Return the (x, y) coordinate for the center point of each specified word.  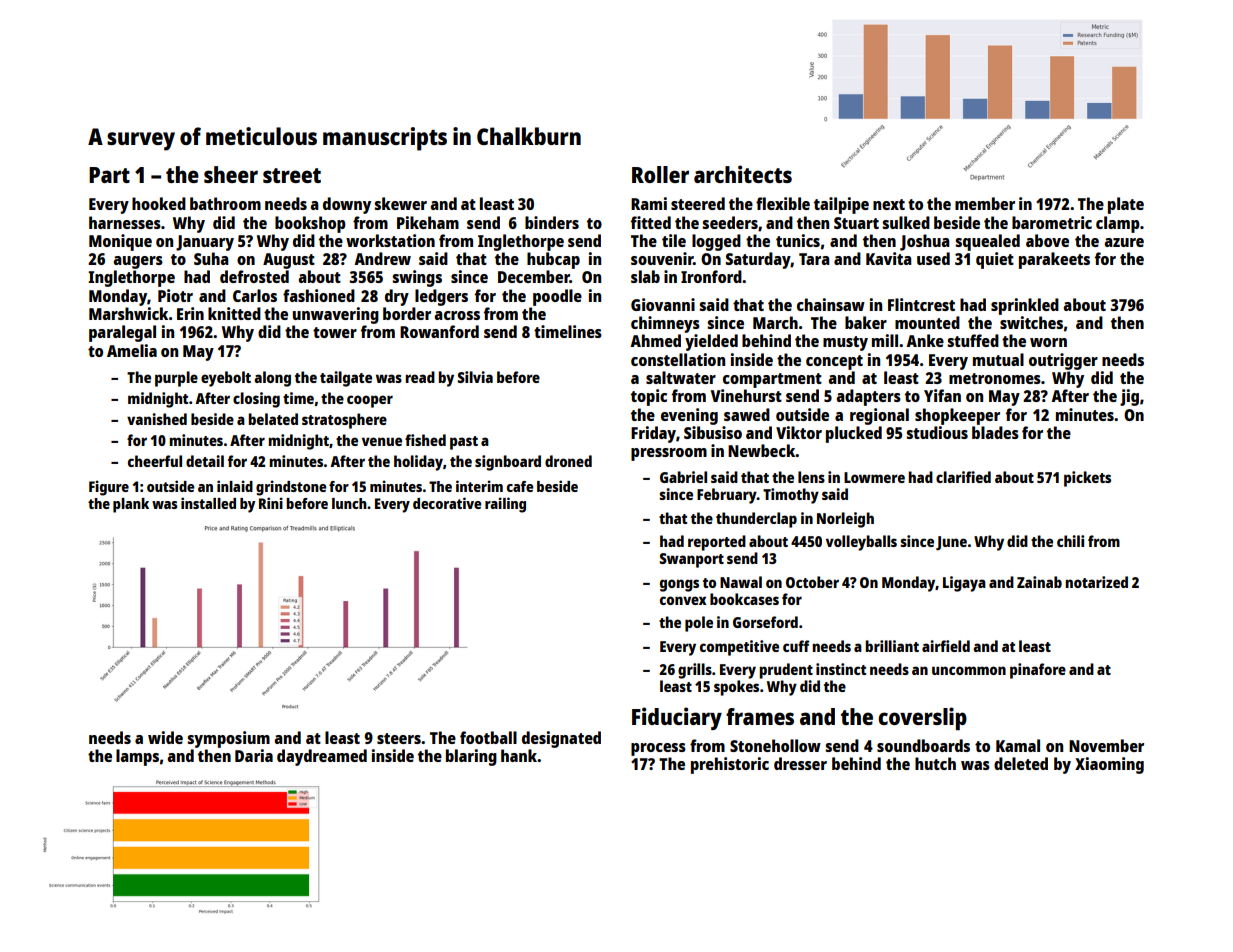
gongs (679, 585)
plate (1126, 205)
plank (131, 505)
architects (743, 174)
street (292, 175)
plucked (854, 434)
